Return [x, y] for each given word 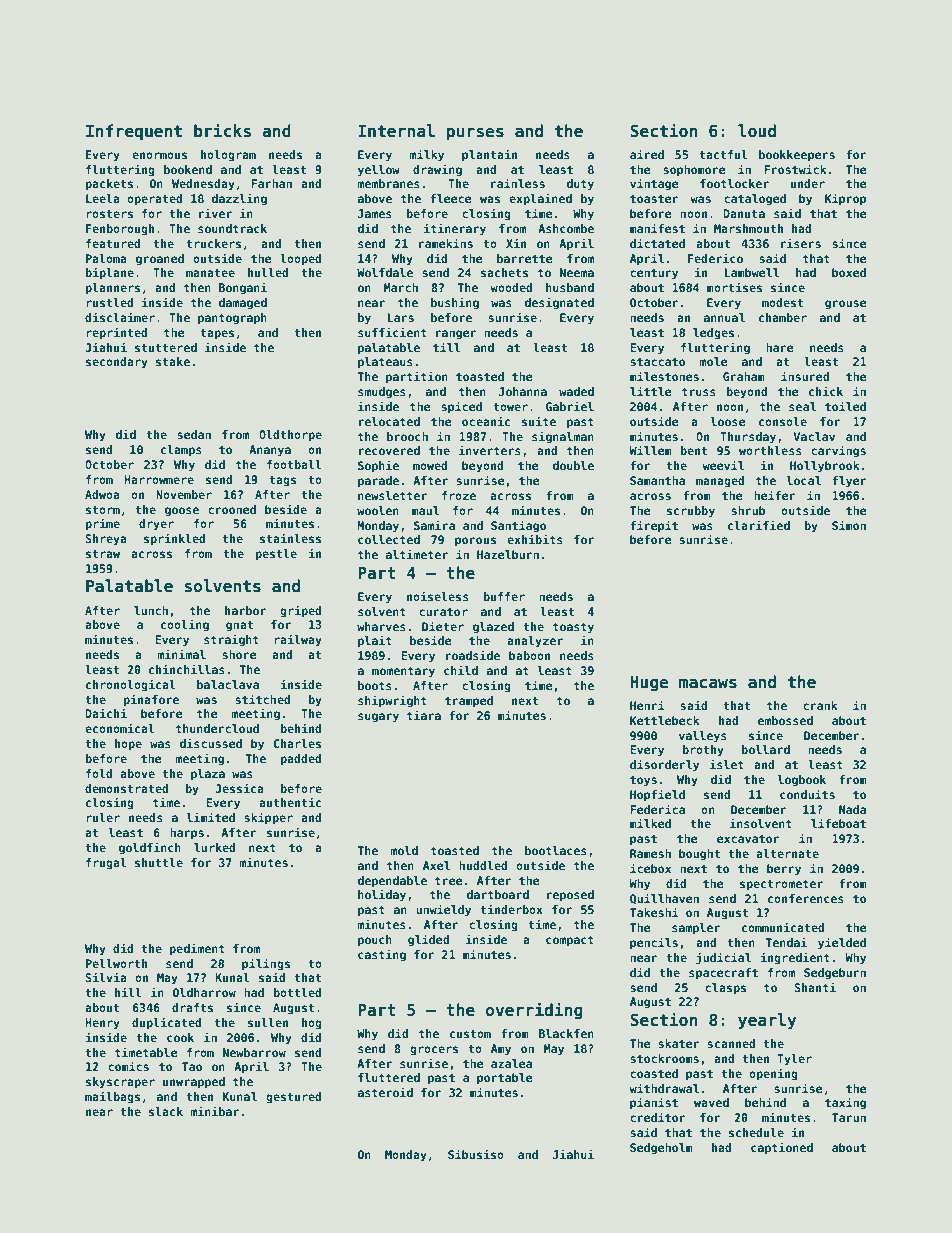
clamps [181, 451]
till [446, 347]
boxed [849, 272]
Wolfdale [385, 272]
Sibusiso [476, 1154]
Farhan [271, 183]
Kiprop [846, 199]
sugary [378, 718]
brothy [703, 751]
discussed [211, 743]
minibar [214, 1111]
